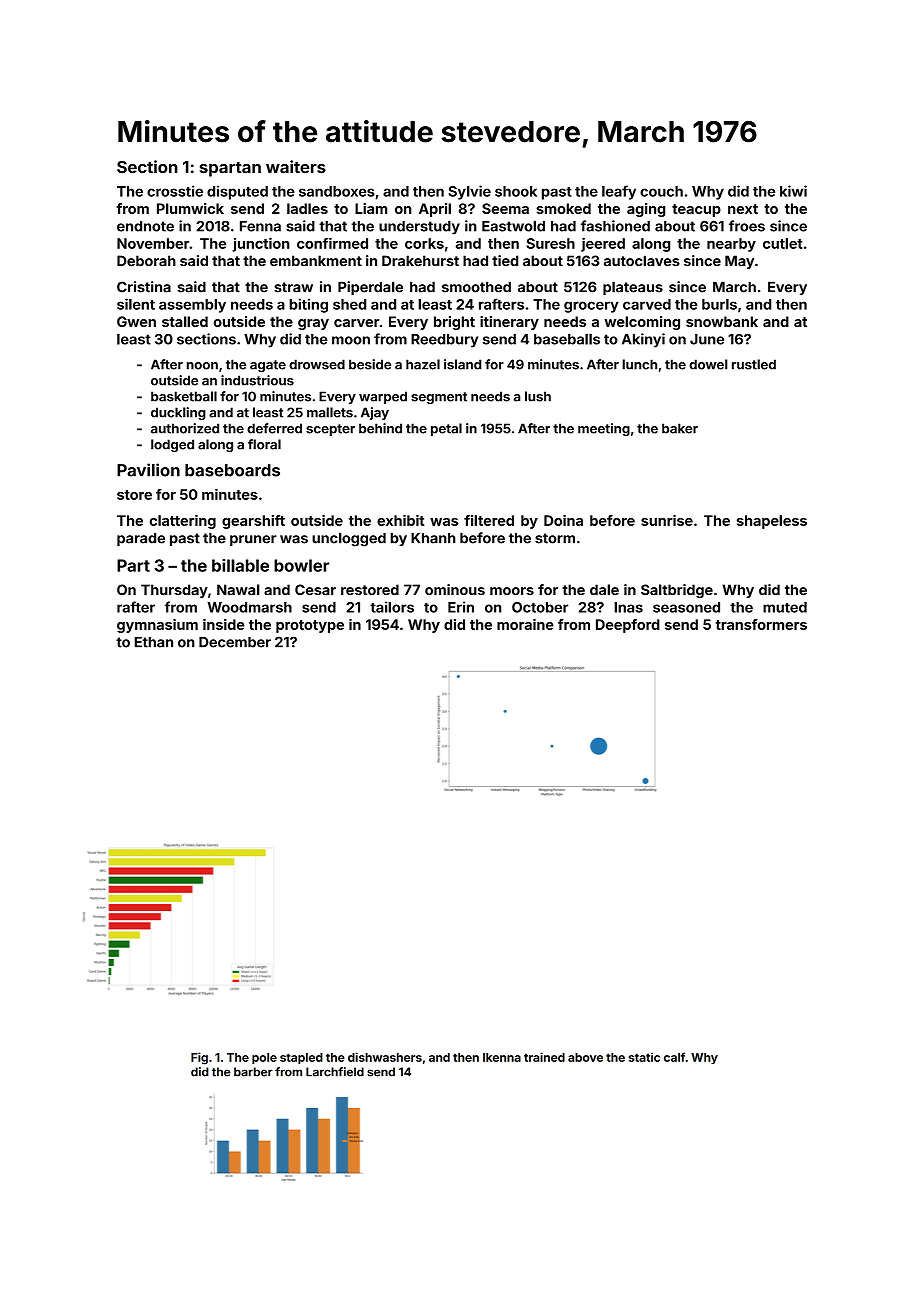  I want to click on inside, so click(224, 624).
